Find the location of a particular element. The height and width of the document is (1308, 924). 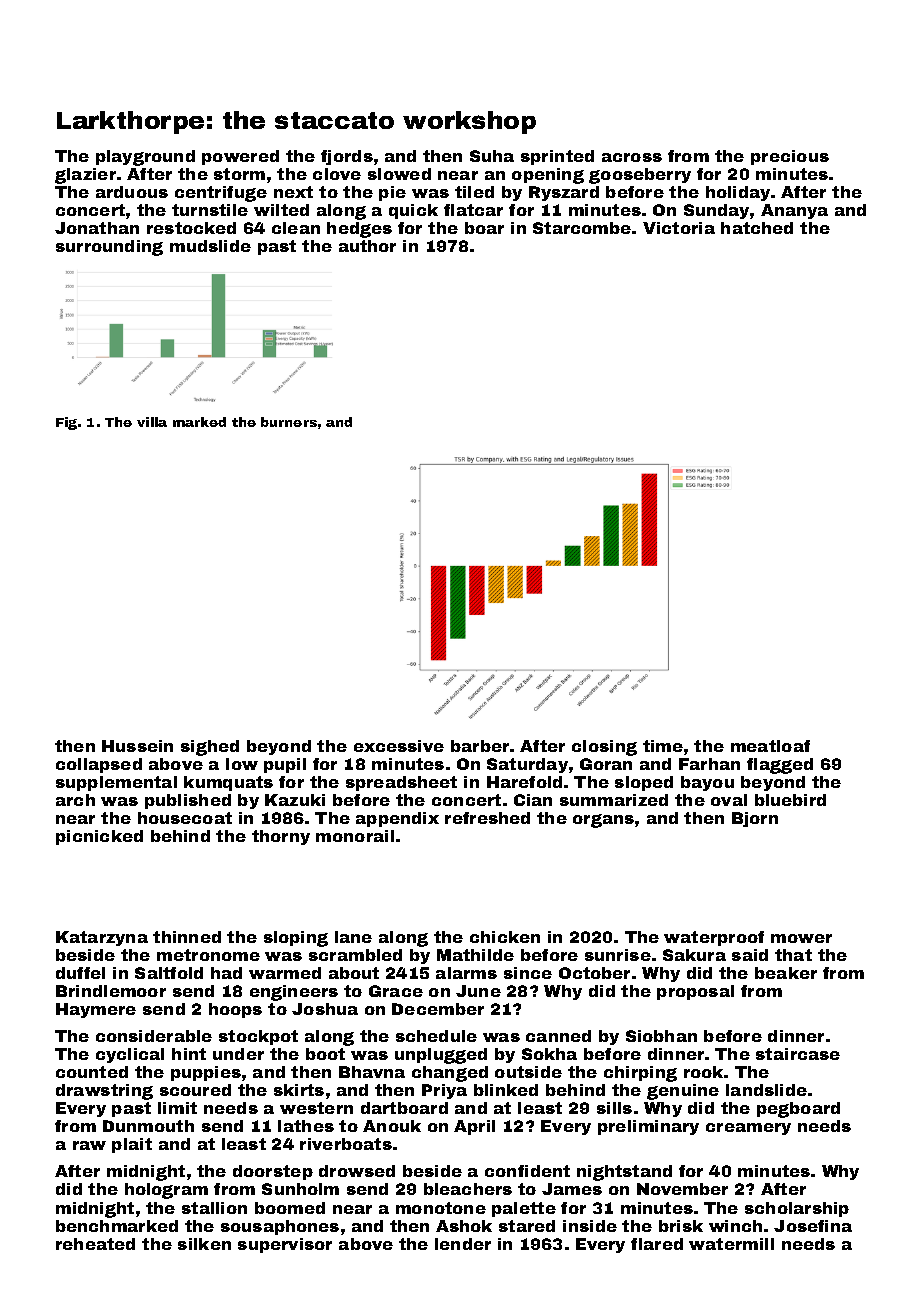

villa is located at coordinates (152, 422).
